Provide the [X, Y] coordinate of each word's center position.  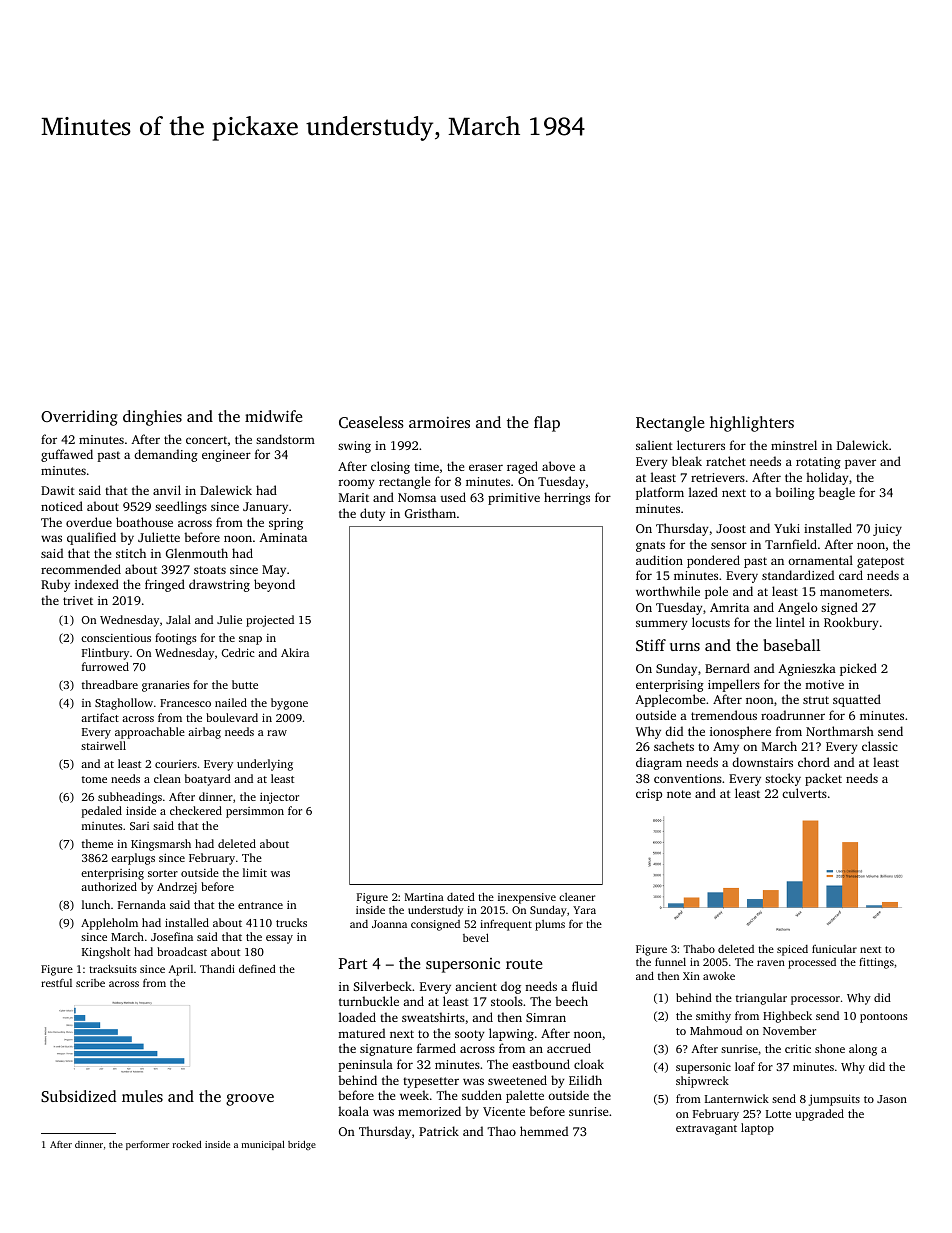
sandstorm [285, 439]
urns [685, 647]
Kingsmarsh [161, 845]
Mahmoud [716, 1030]
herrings [567, 498]
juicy [887, 530]
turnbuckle [369, 1001]
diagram [659, 763]
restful [56, 982]
